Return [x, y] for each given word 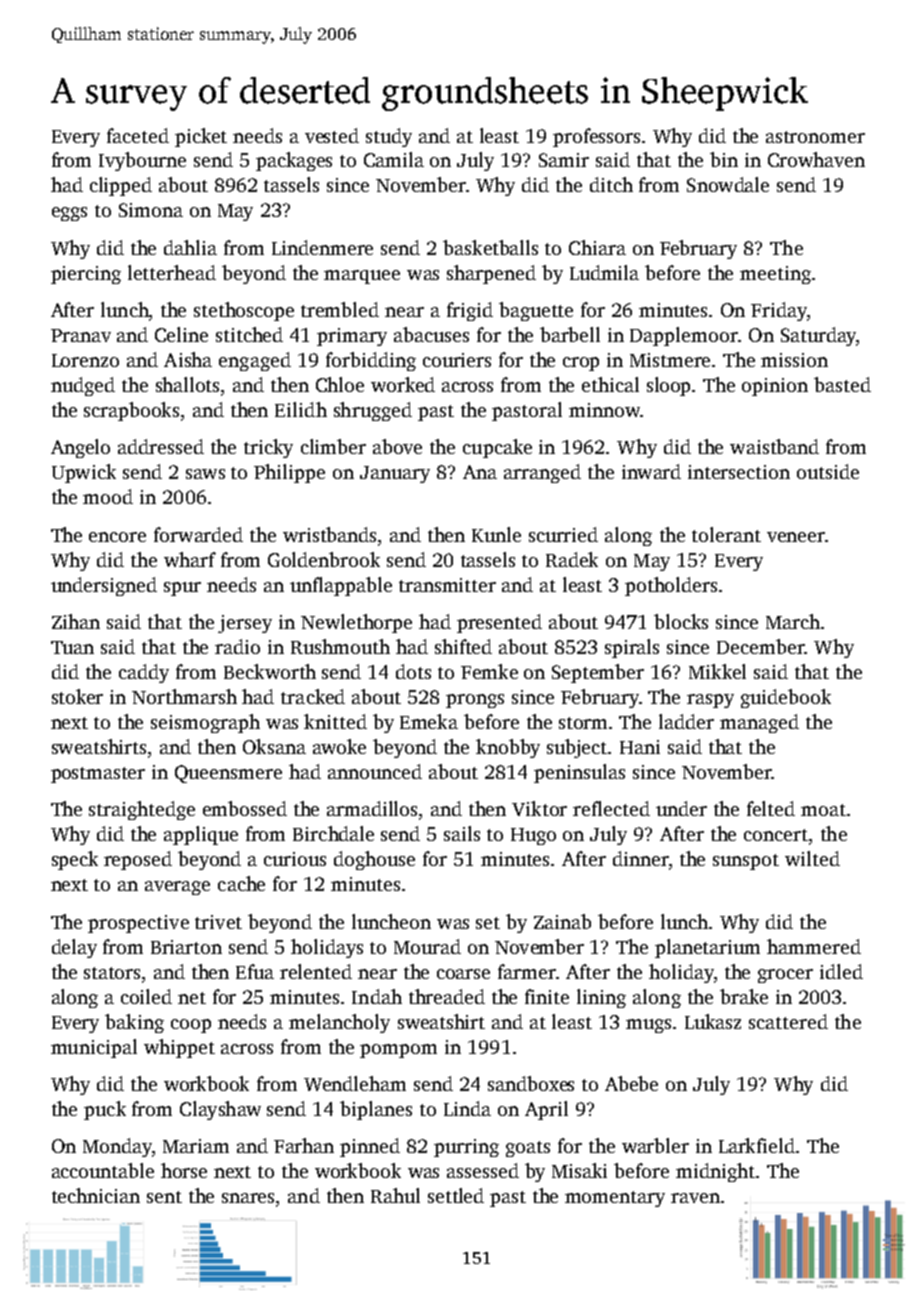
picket [201, 137]
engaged [255, 361]
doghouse [374, 860]
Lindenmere [322, 247]
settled [456, 1195]
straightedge [142, 810]
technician [96, 1195]
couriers [457, 360]
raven [695, 1198]
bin [724, 159]
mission [794, 360]
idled [841, 971]
